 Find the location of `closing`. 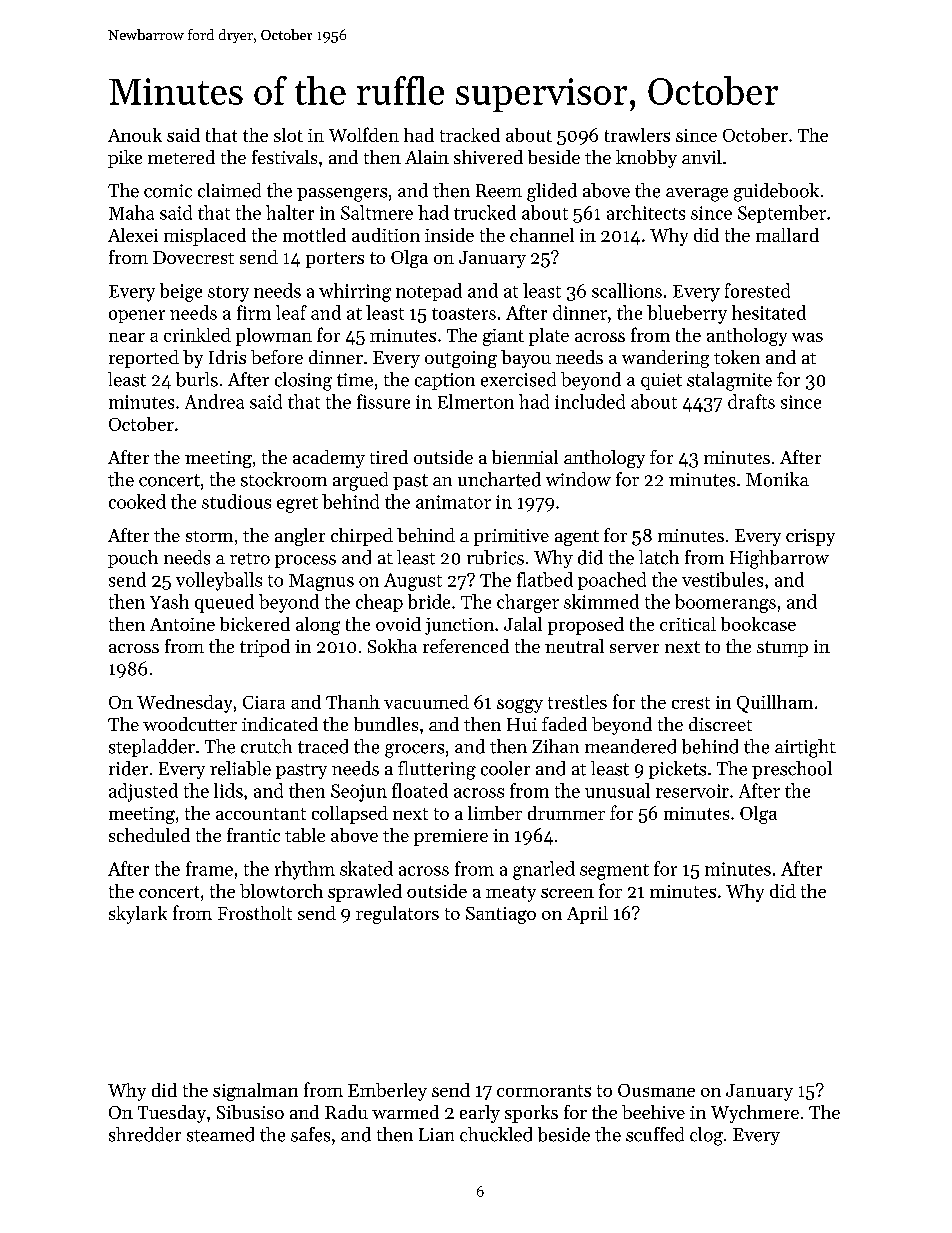

closing is located at coordinates (303, 381).
